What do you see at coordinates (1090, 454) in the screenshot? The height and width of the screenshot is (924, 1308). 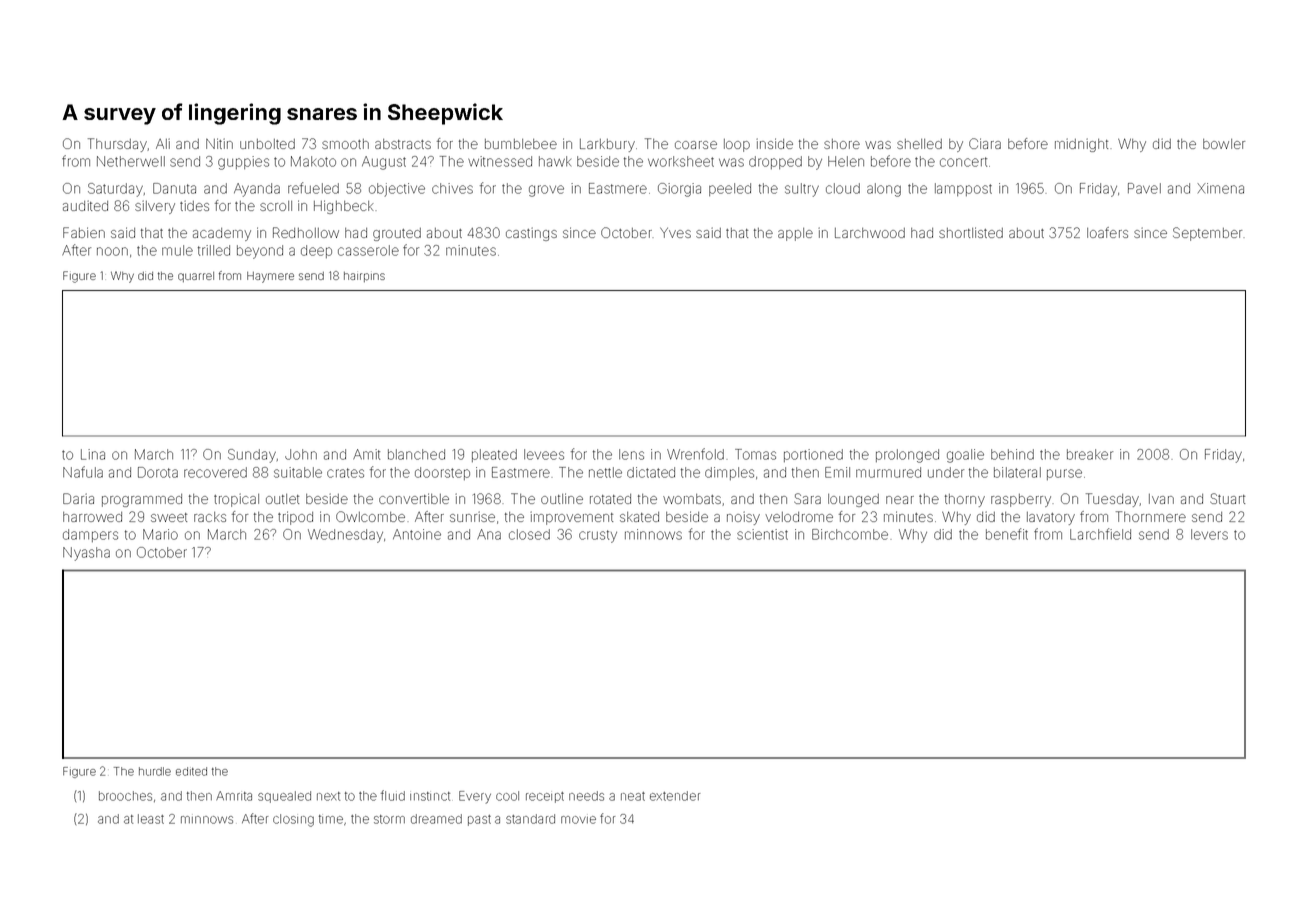 I see `breaker` at bounding box center [1090, 454].
